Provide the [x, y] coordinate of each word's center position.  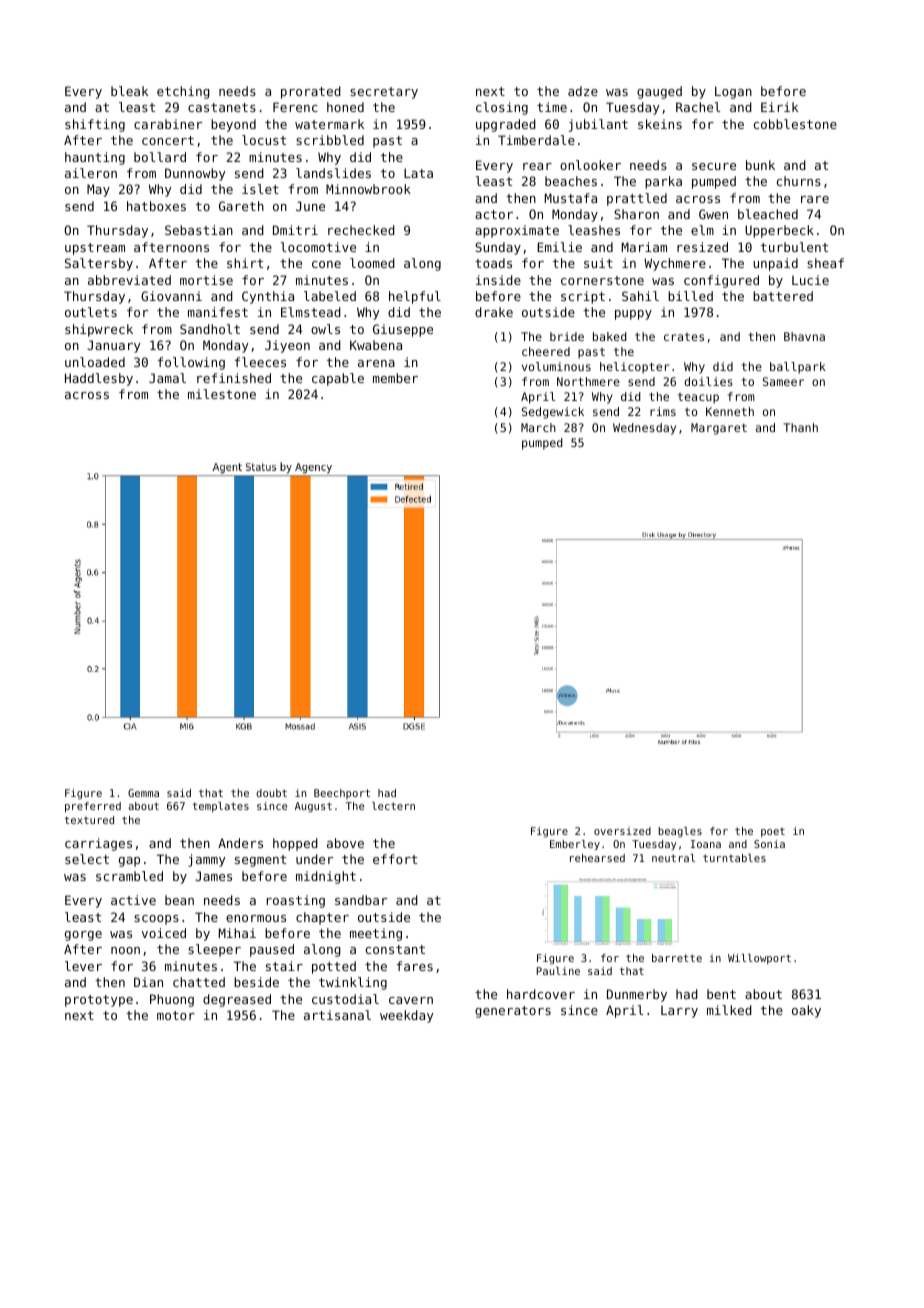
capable [338, 379]
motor [176, 1015]
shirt [245, 263]
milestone [222, 394]
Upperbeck [779, 231]
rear [537, 166]
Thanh [800, 427]
